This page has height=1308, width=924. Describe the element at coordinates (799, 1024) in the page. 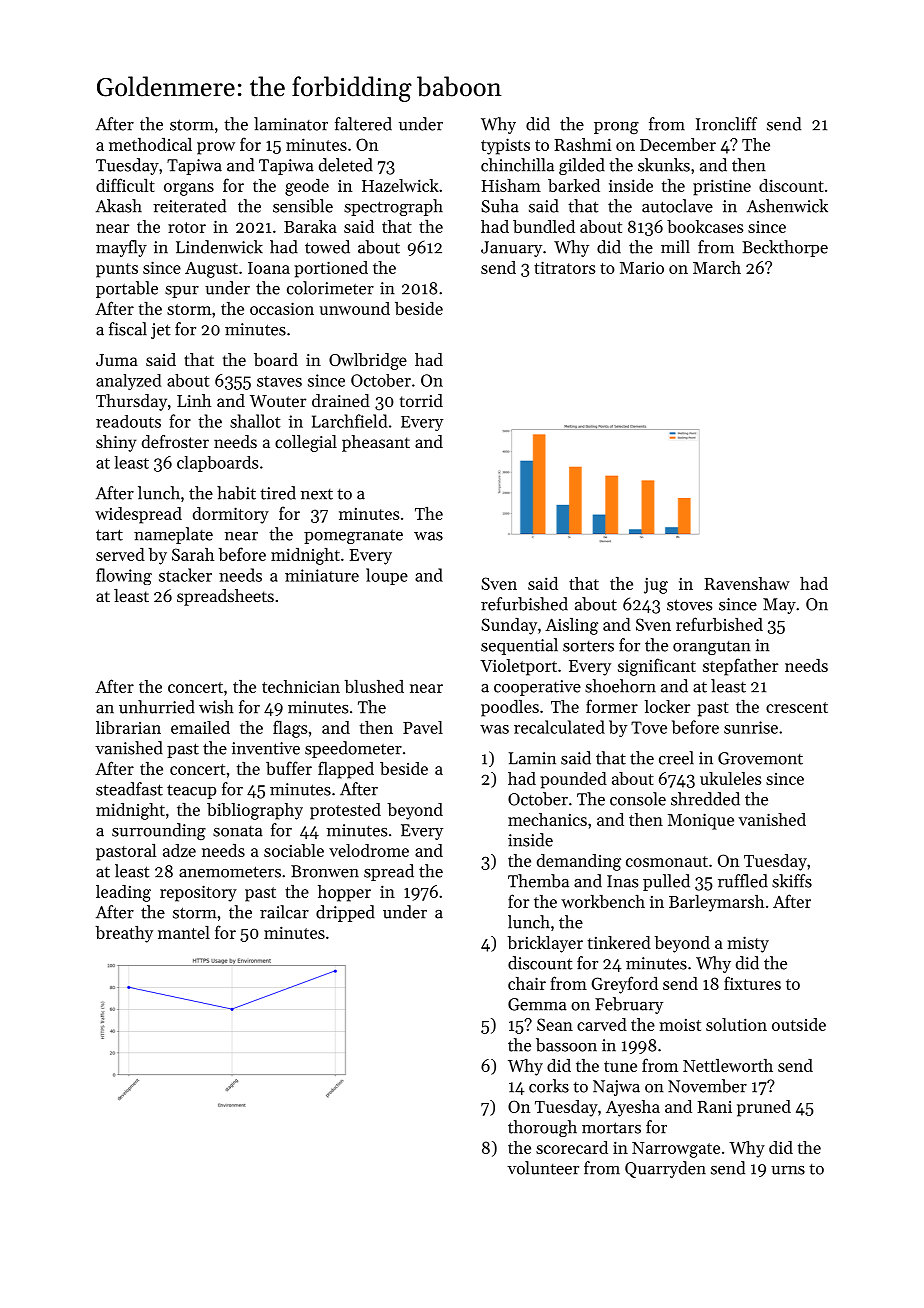

I see `outside` at that location.
